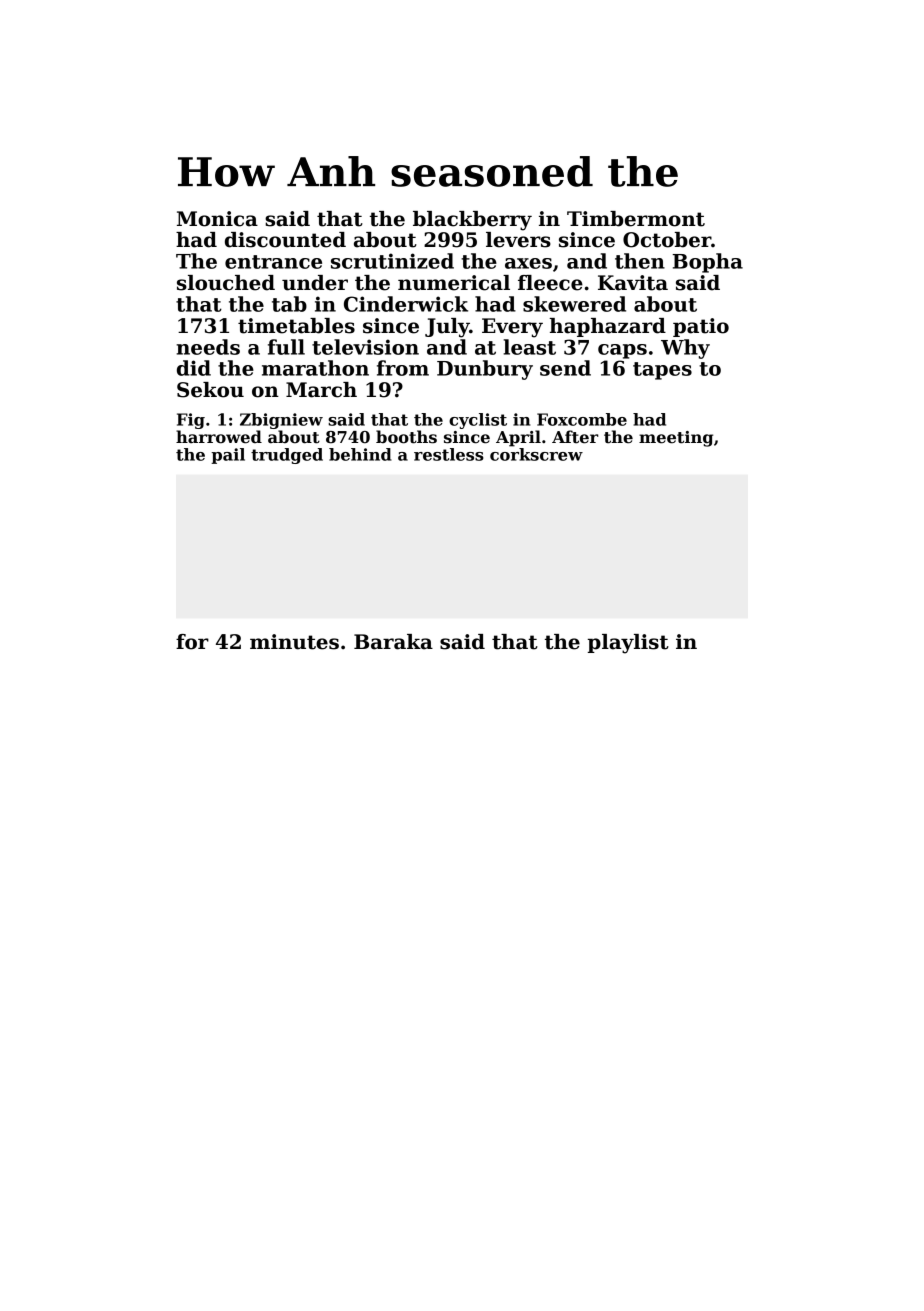 This screenshot has width=924, height=1311. I want to click on restless, so click(449, 454).
